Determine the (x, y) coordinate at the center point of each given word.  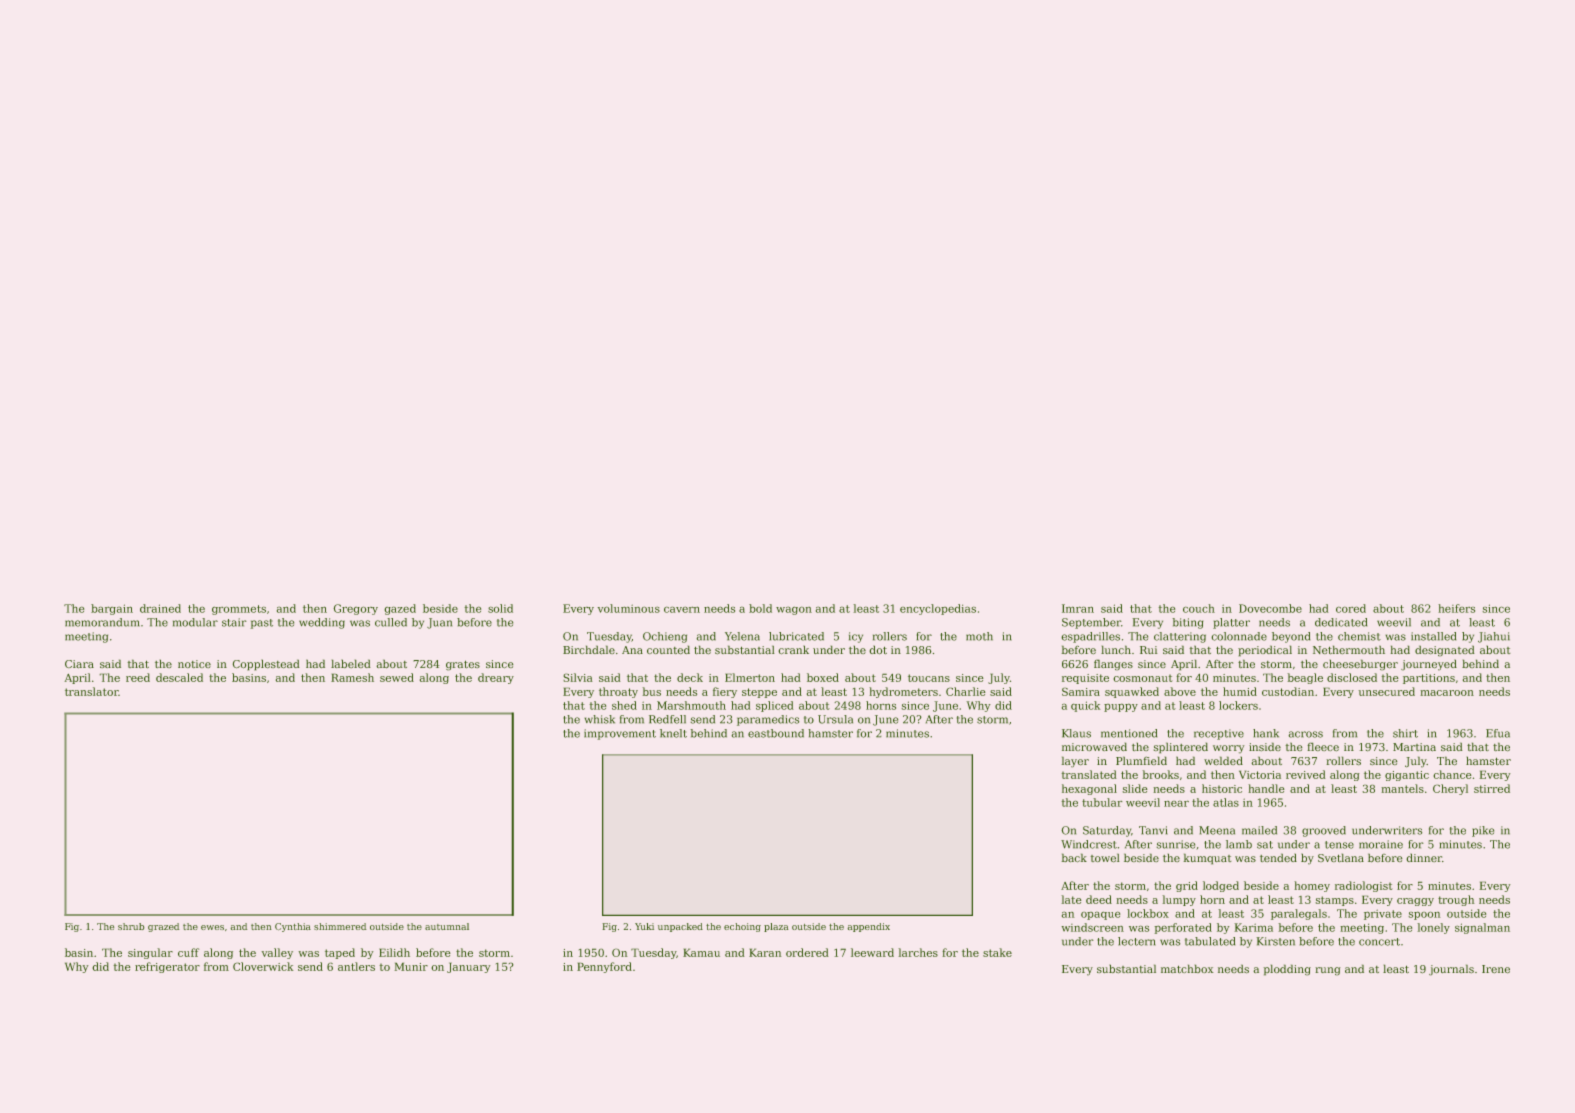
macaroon (1447, 693)
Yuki (644, 926)
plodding (1287, 970)
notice (194, 664)
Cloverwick (263, 966)
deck (690, 677)
